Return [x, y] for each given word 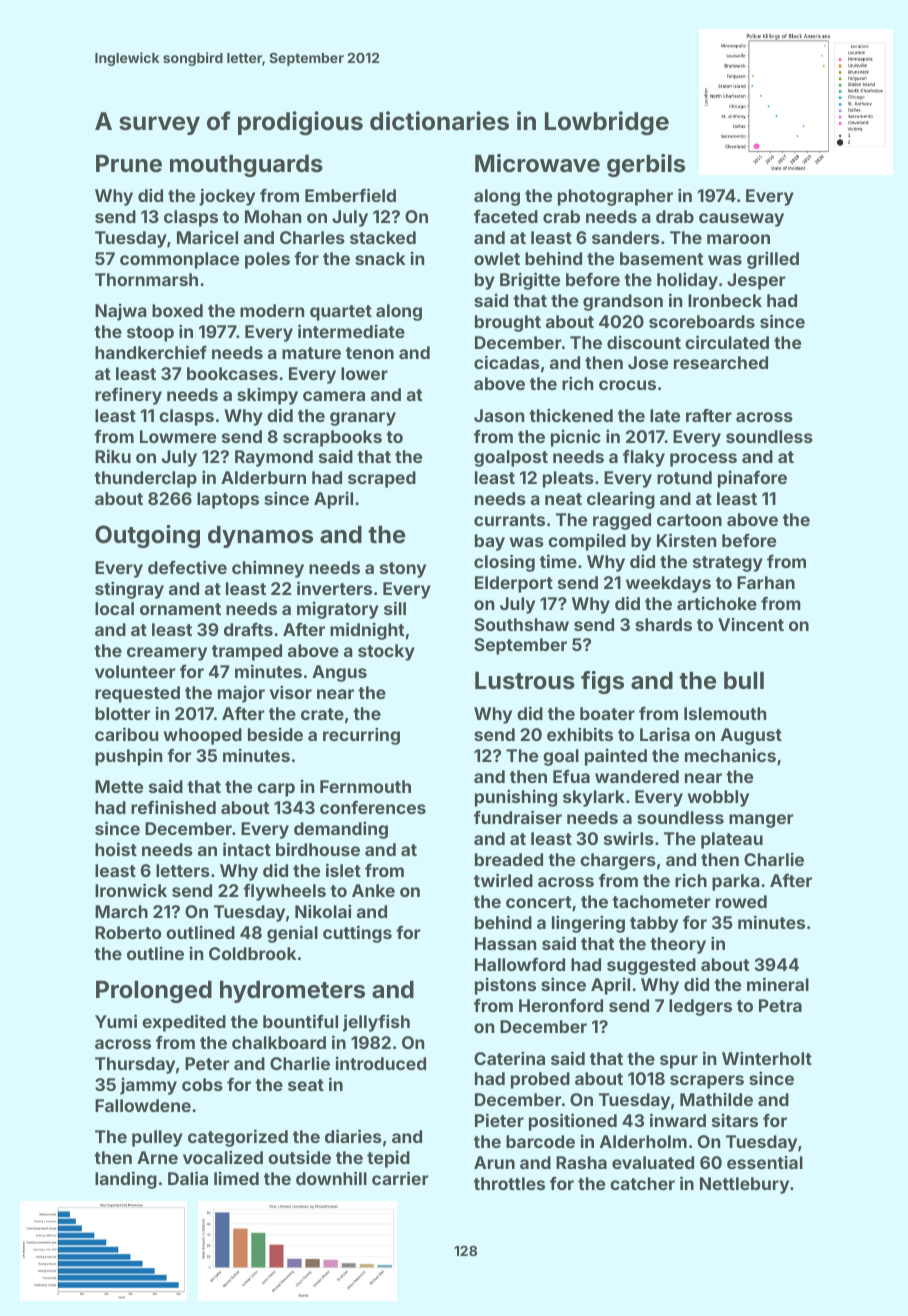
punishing [516, 798]
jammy [148, 1086]
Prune [129, 164]
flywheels [284, 892]
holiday [687, 281]
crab [561, 216]
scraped [382, 479]
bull [744, 680]
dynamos [260, 537]
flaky [644, 458]
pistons [505, 986]
